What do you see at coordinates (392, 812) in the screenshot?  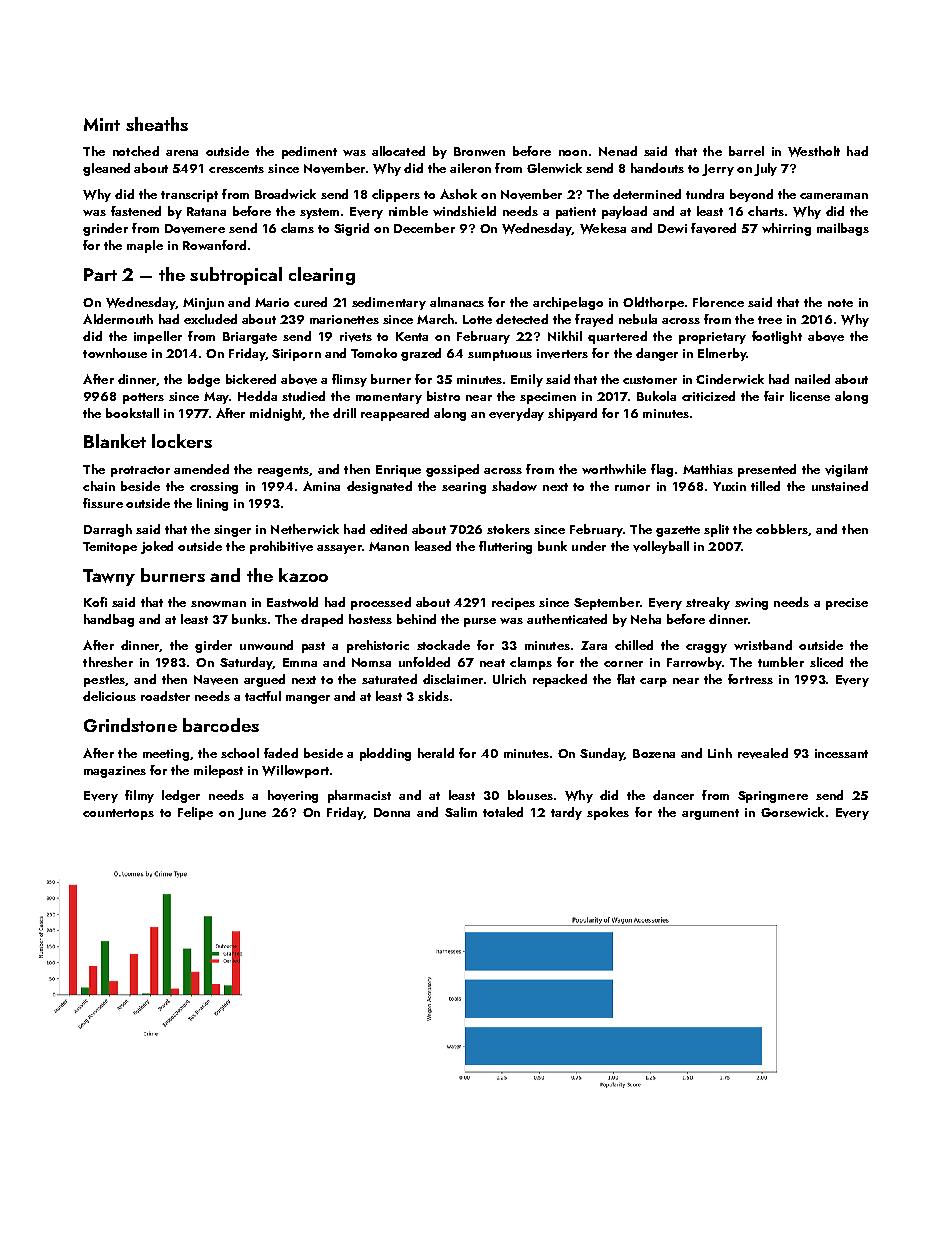 I see `Donna` at bounding box center [392, 812].
